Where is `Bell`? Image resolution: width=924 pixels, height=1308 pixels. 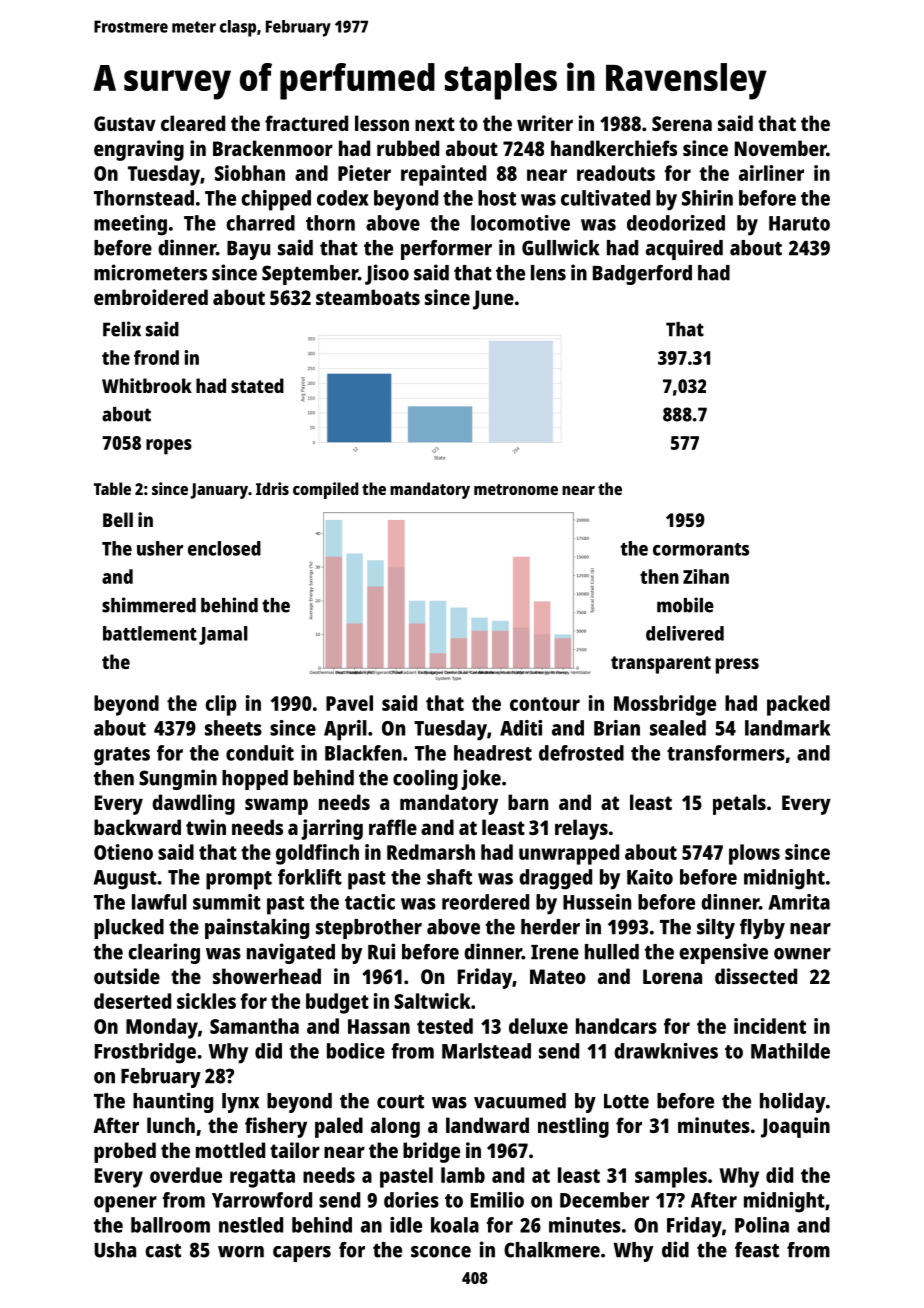 Bell is located at coordinates (118, 519).
